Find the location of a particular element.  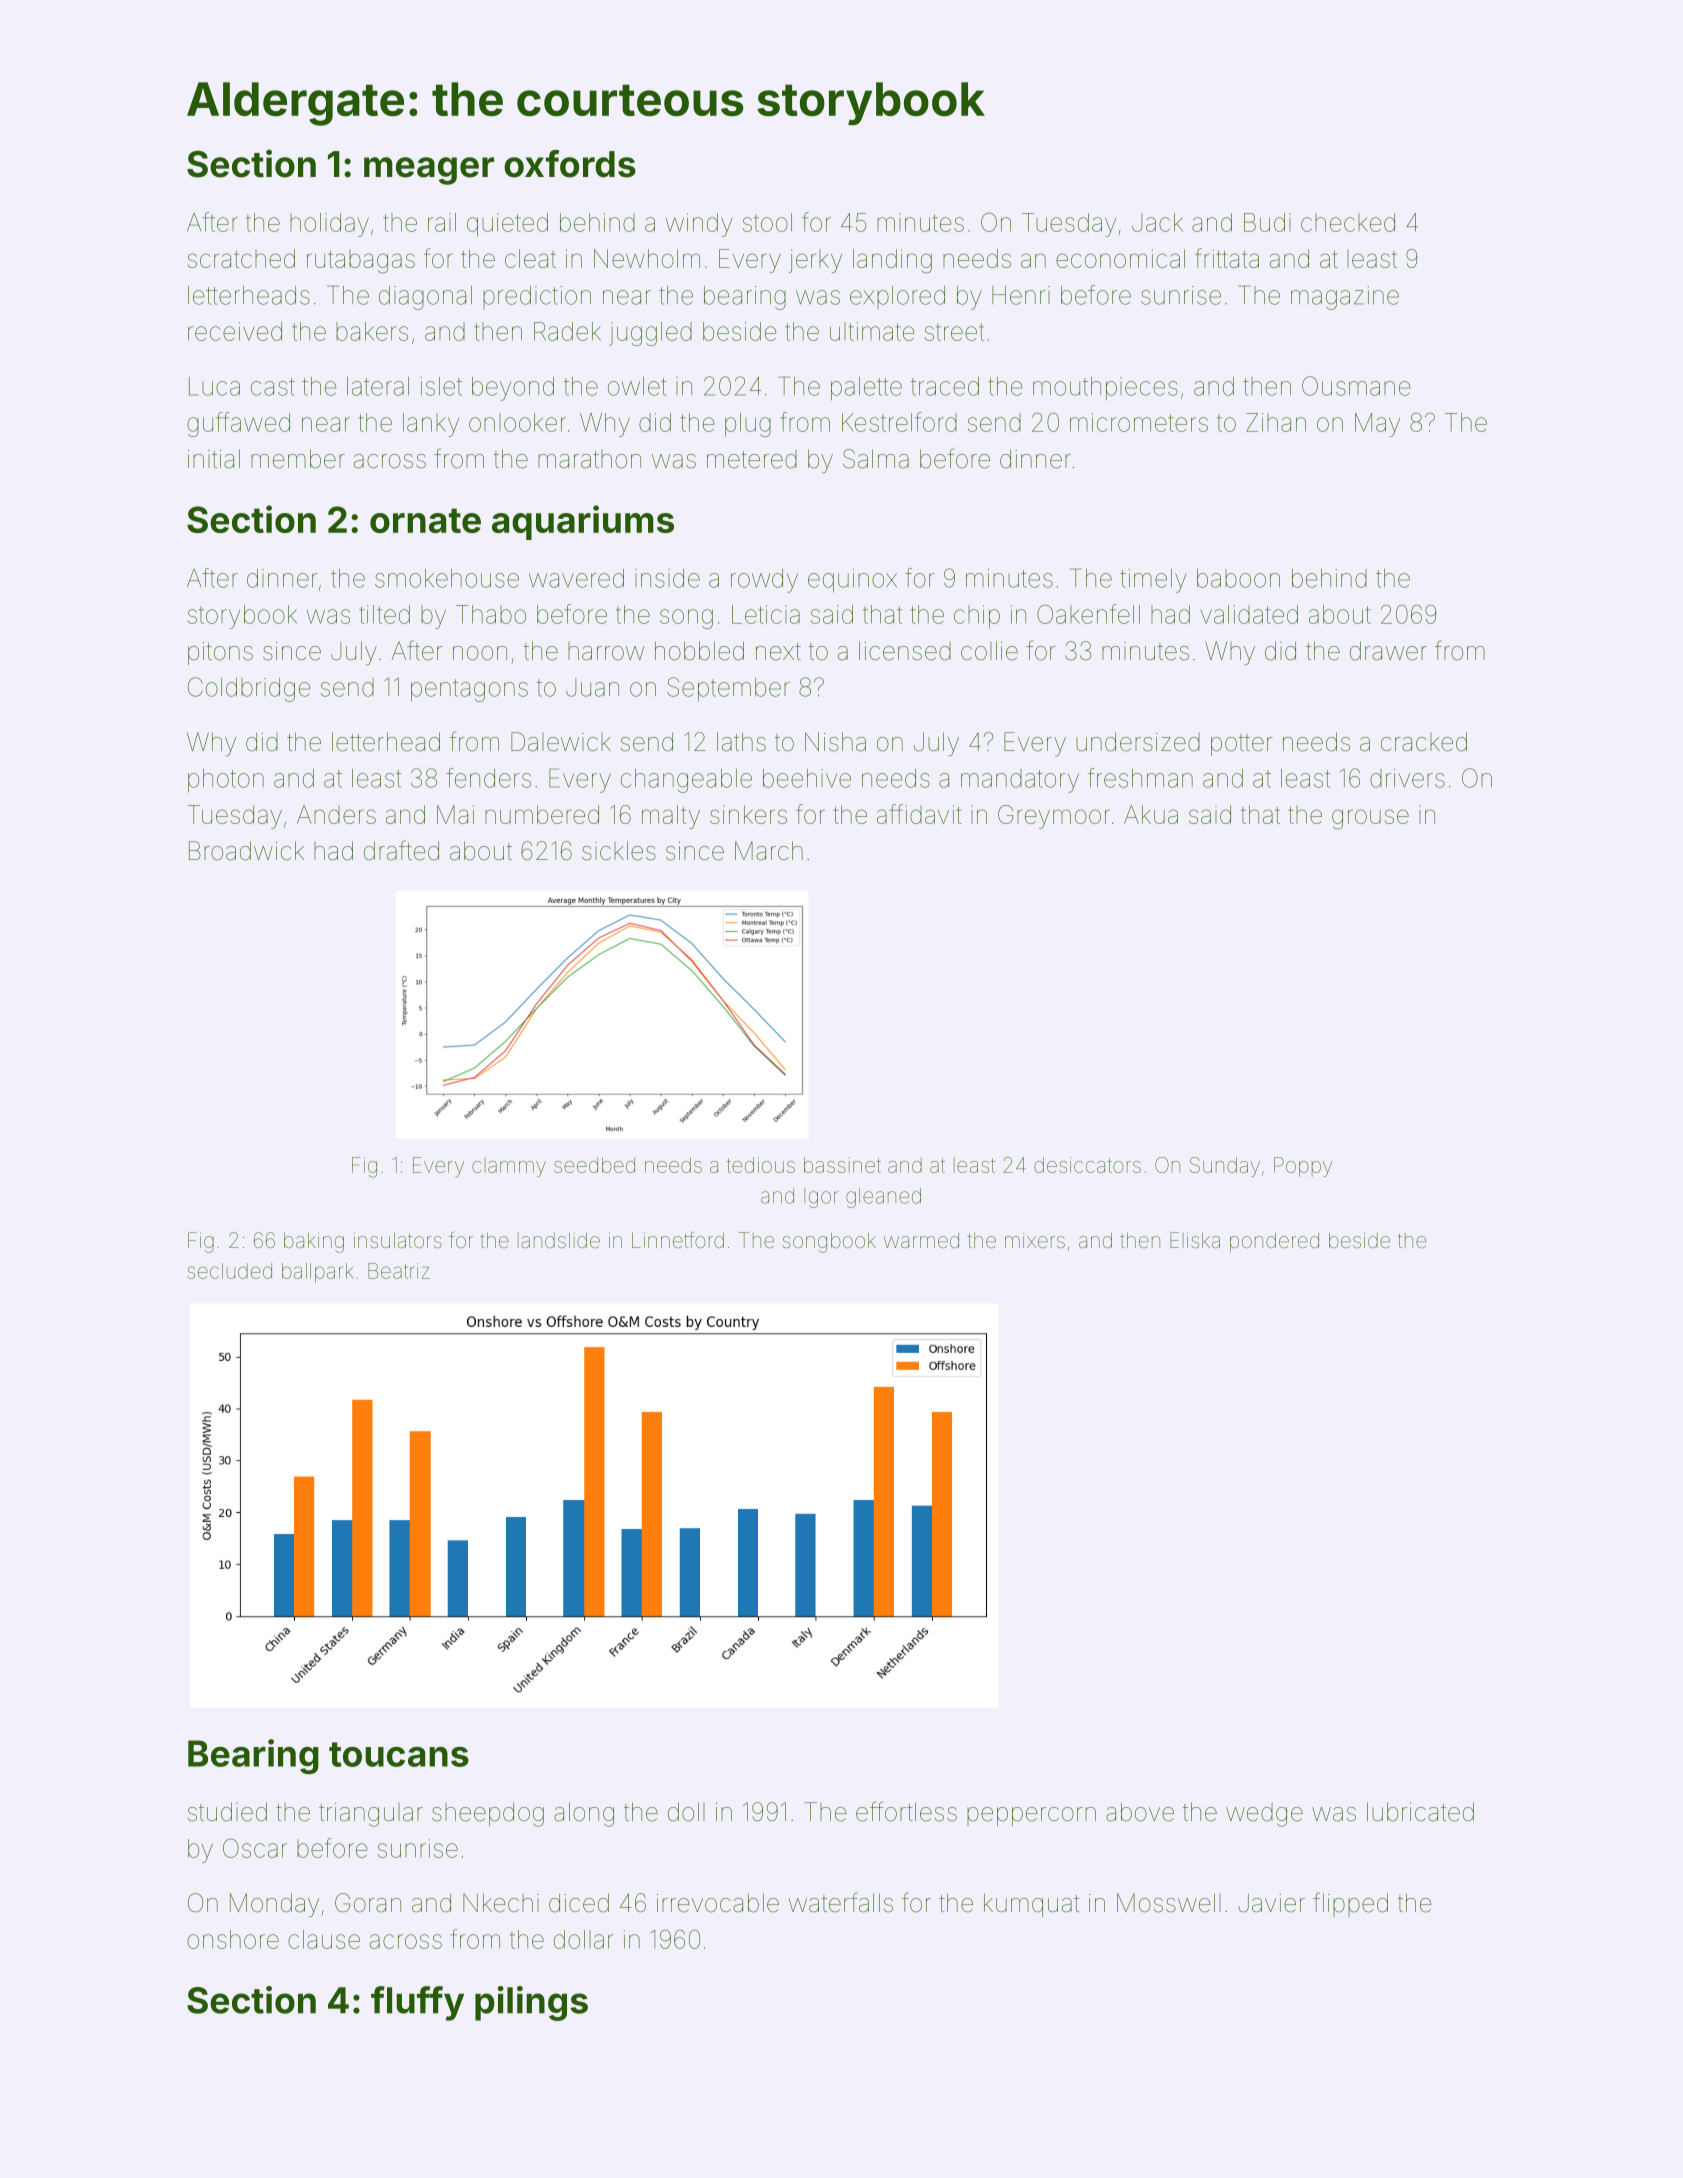

received is located at coordinates (235, 331).
